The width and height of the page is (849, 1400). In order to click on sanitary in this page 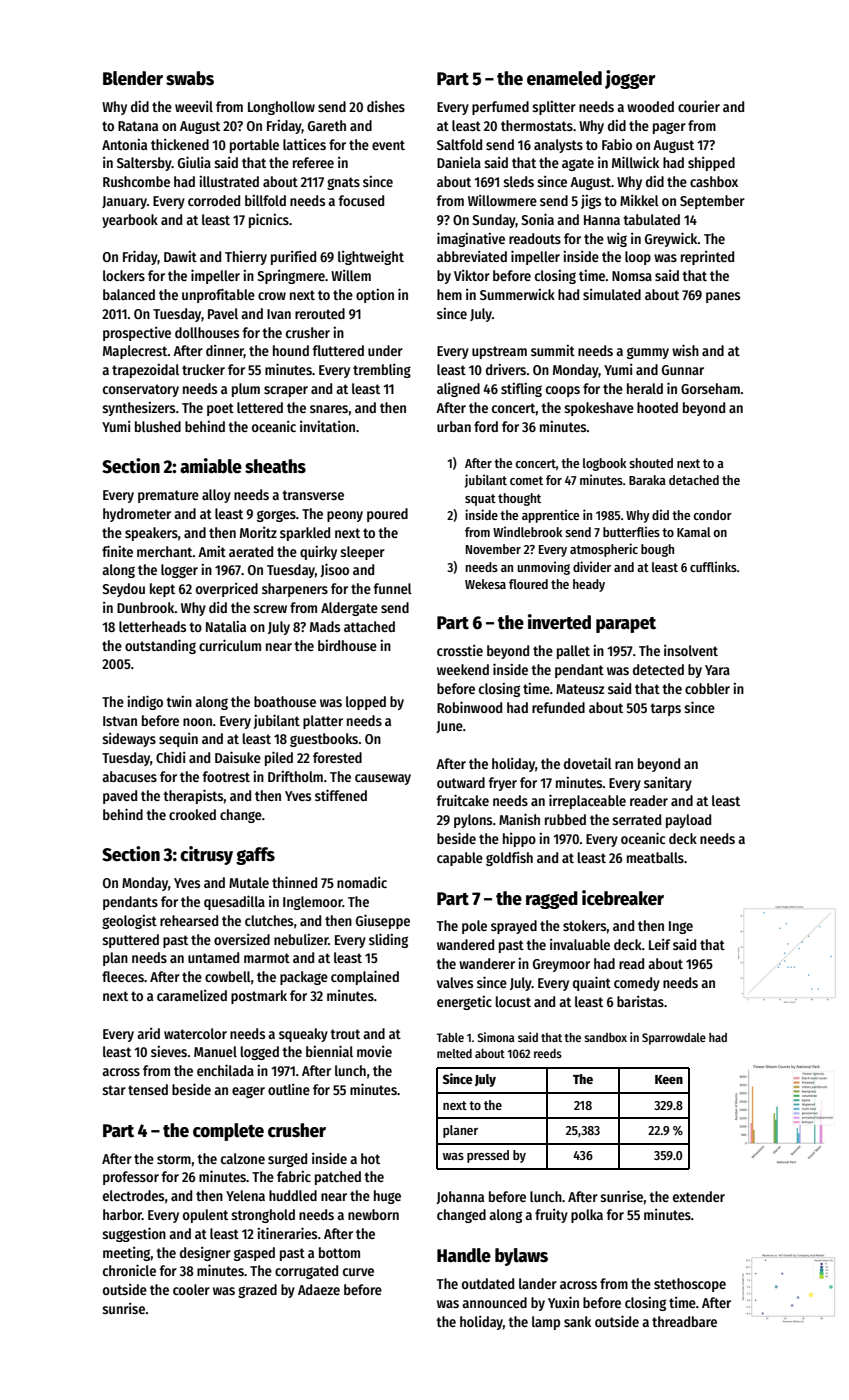, I will do `click(668, 784)`.
